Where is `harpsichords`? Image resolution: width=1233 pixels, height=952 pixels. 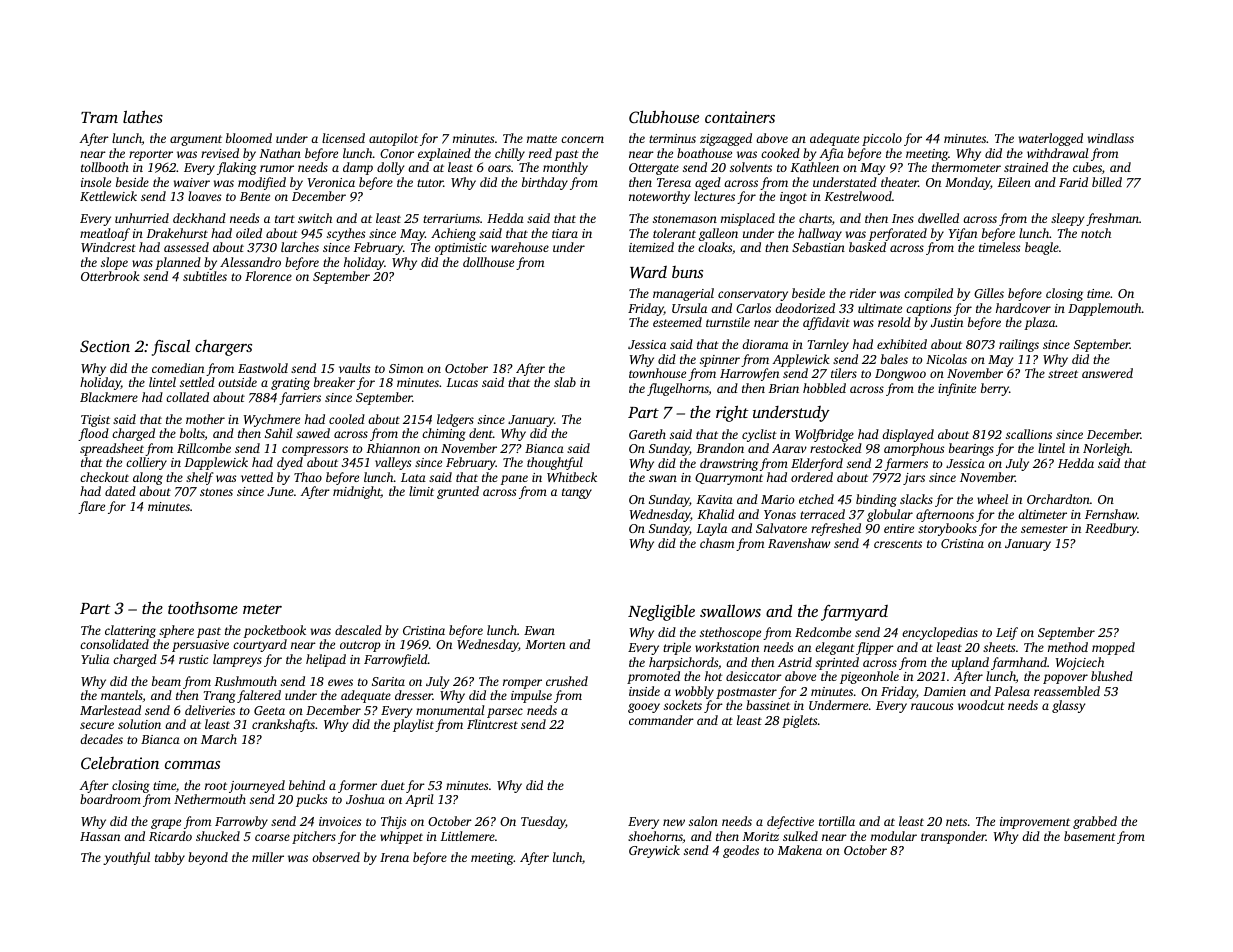
harpsichords is located at coordinates (683, 663).
